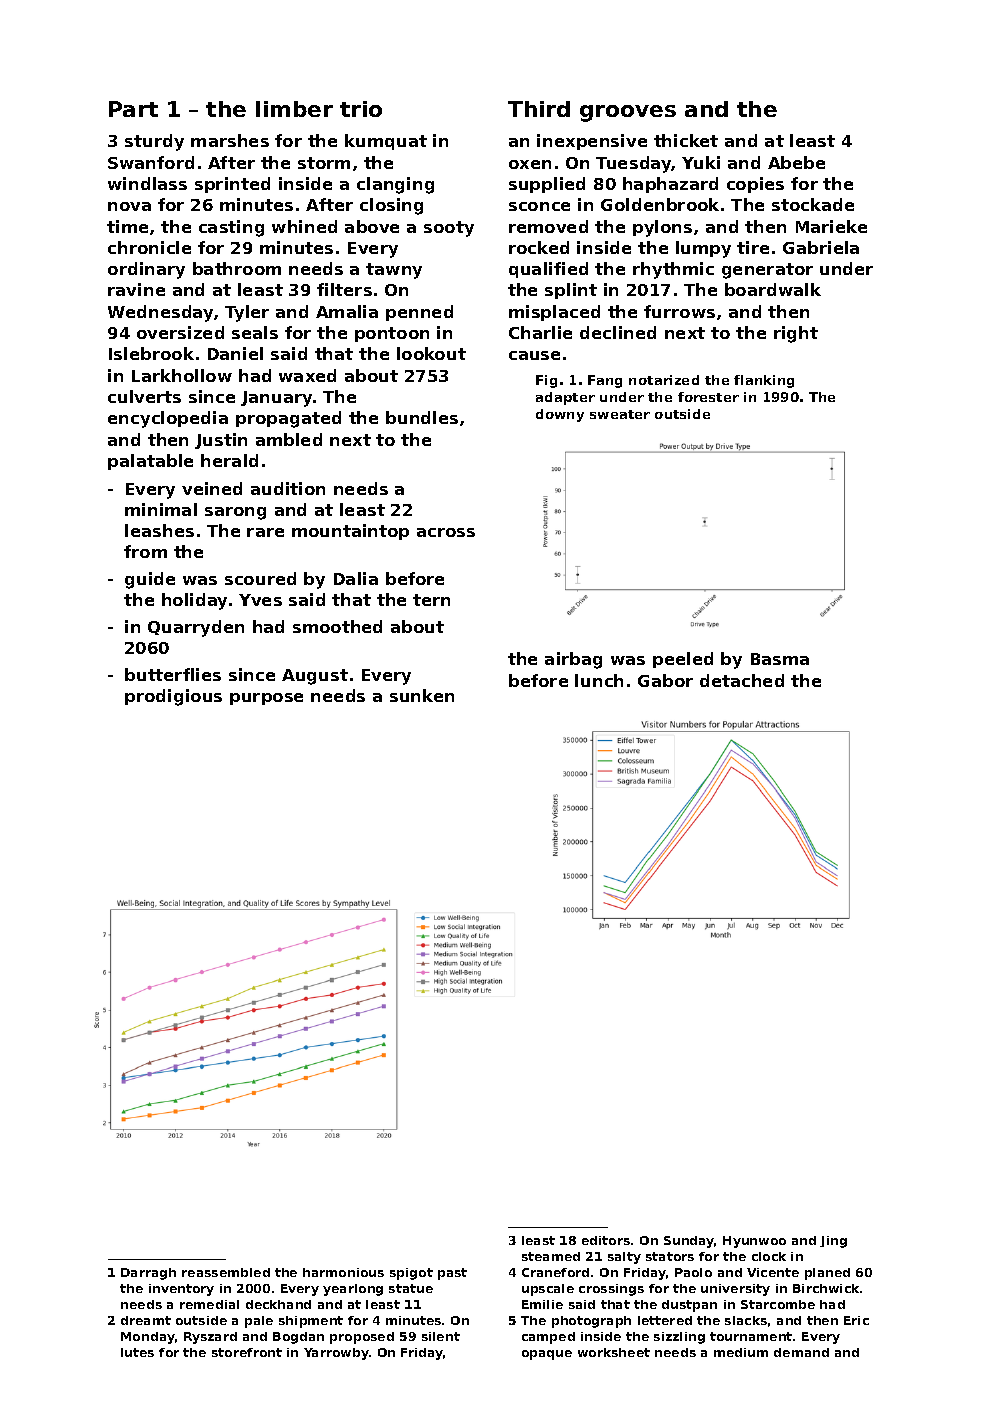 The height and width of the screenshot is (1427, 985). What do you see at coordinates (431, 600) in the screenshot?
I see `tern` at bounding box center [431, 600].
